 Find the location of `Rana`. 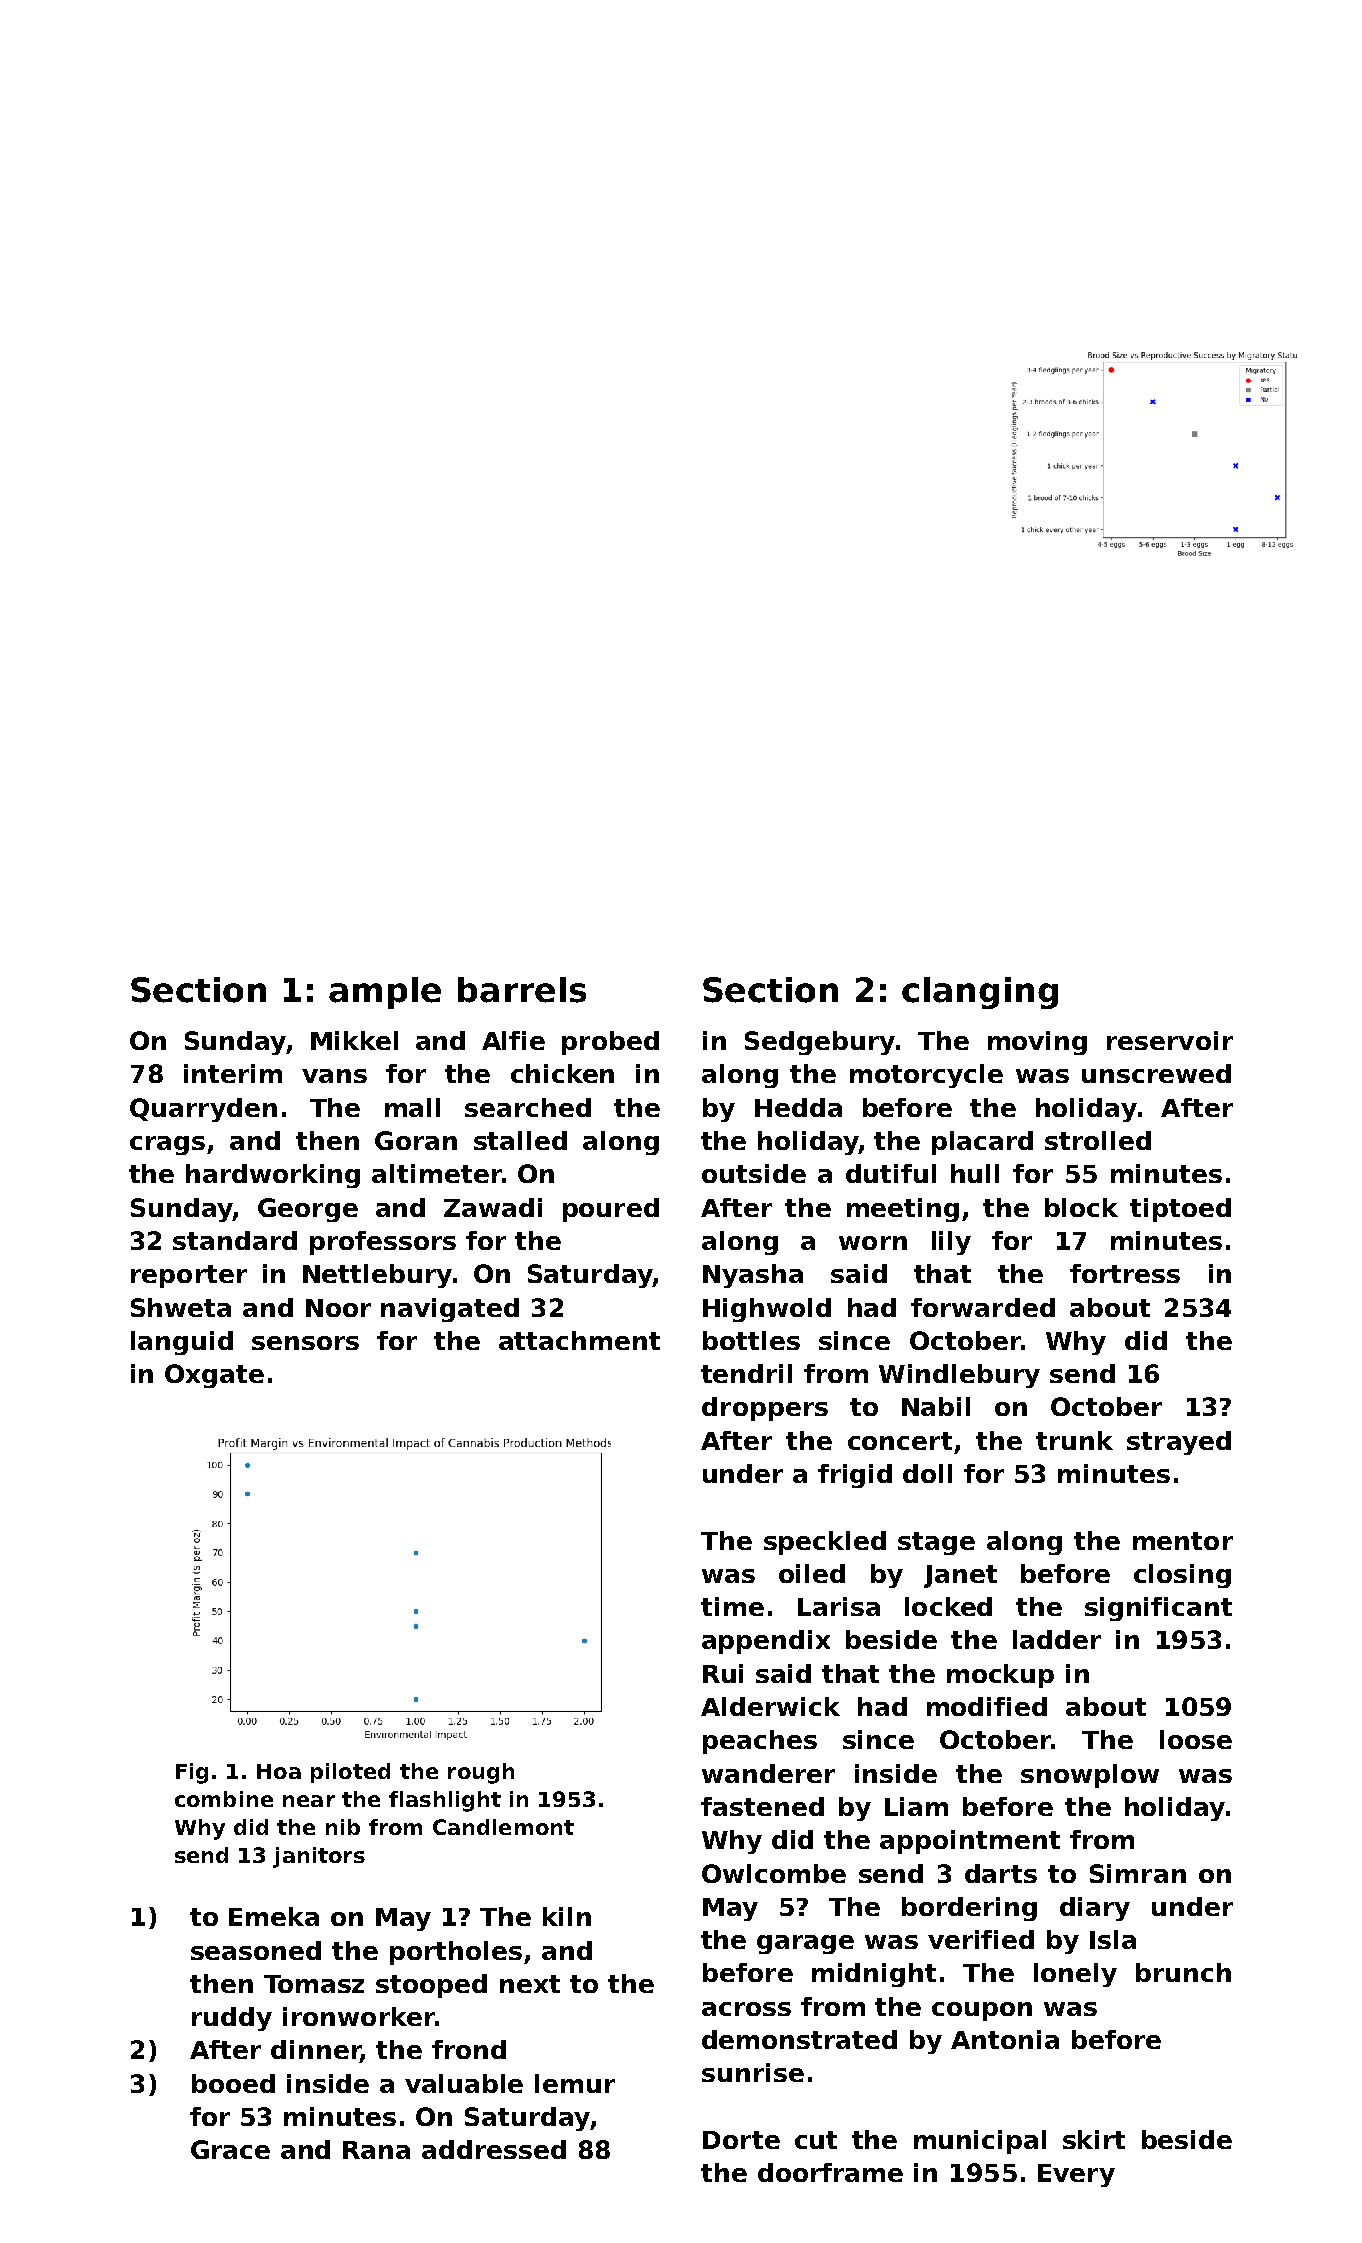

Rana is located at coordinates (376, 2150).
